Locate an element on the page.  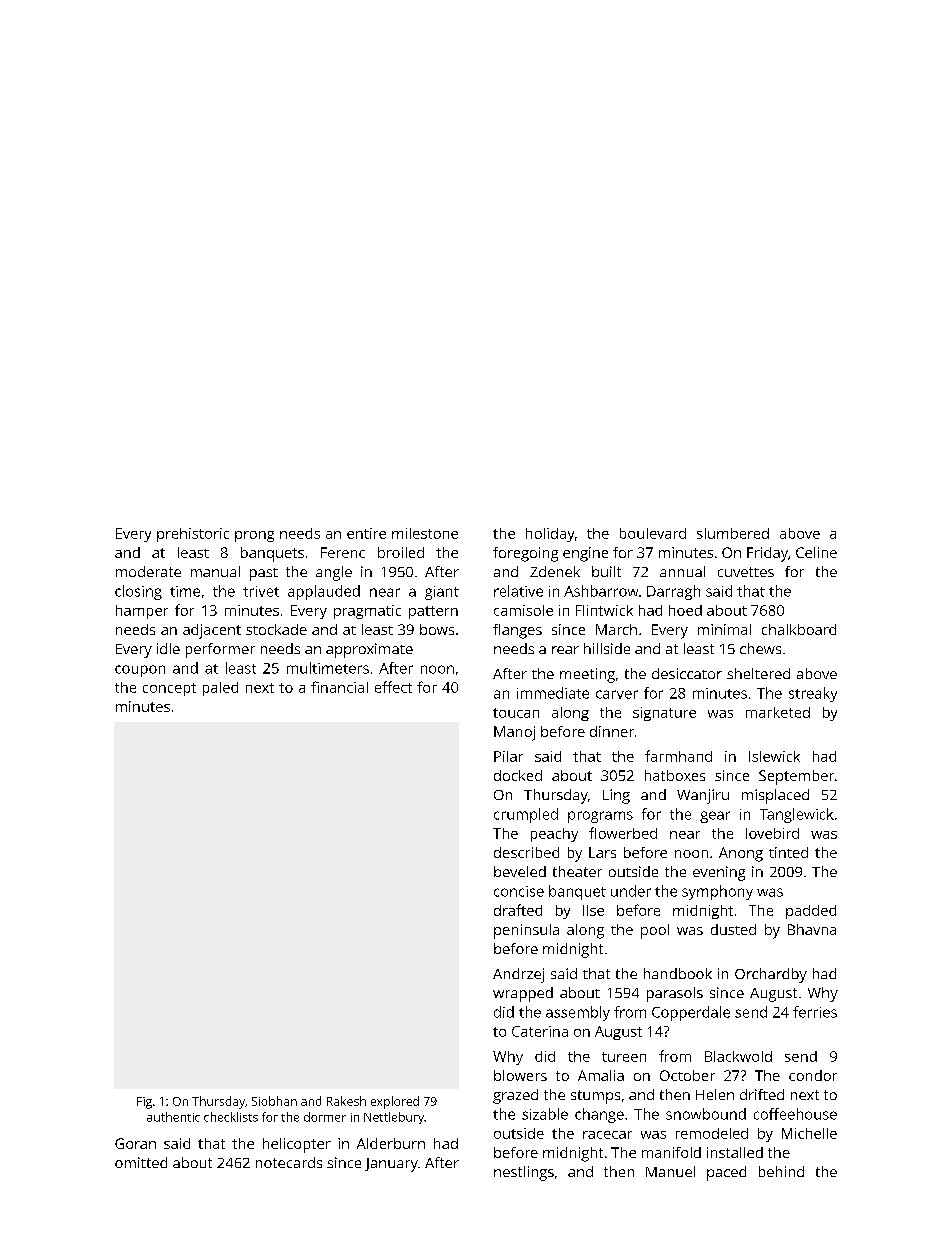
concept is located at coordinates (169, 689).
